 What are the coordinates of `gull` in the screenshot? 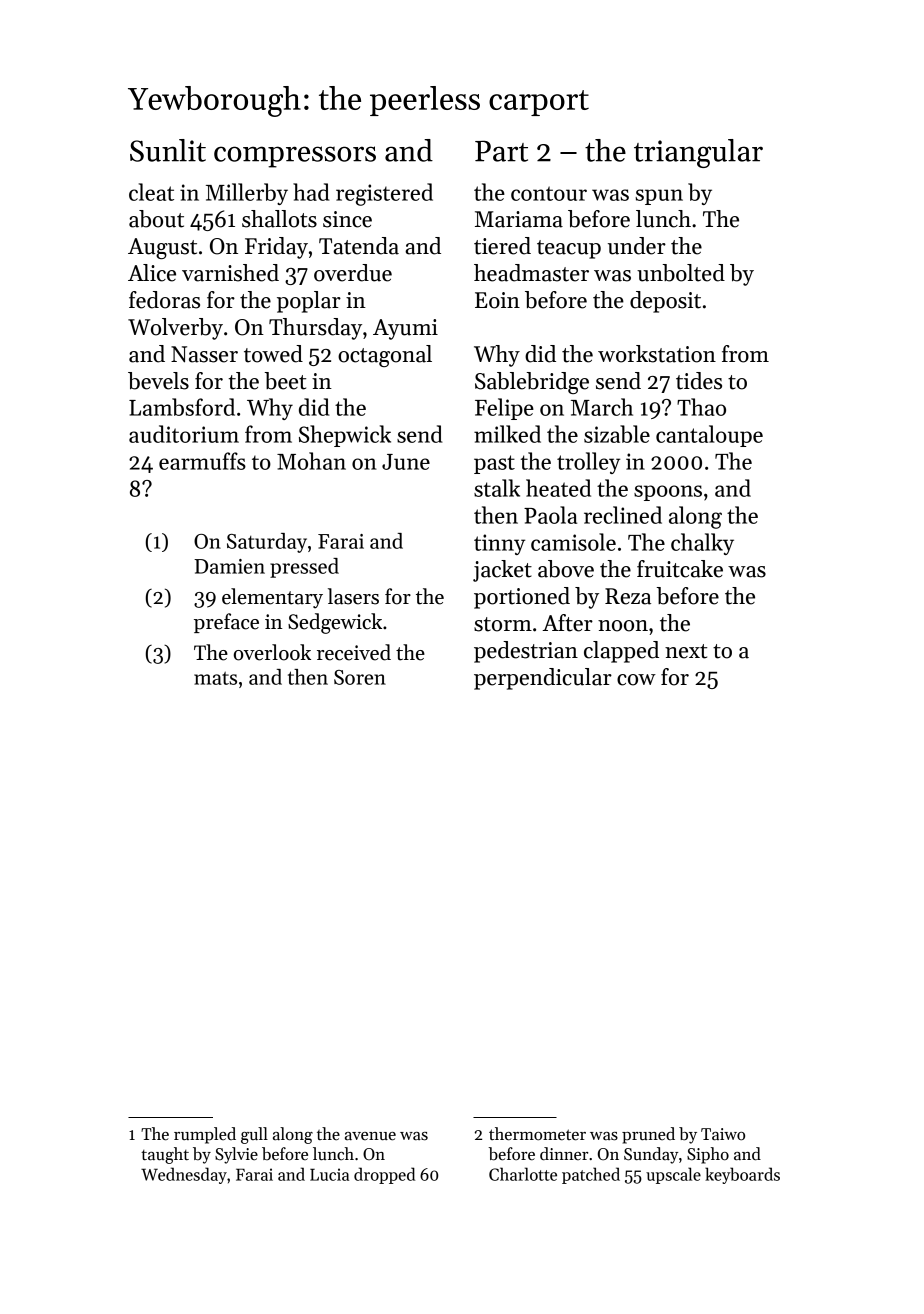 It's located at (254, 1135).
